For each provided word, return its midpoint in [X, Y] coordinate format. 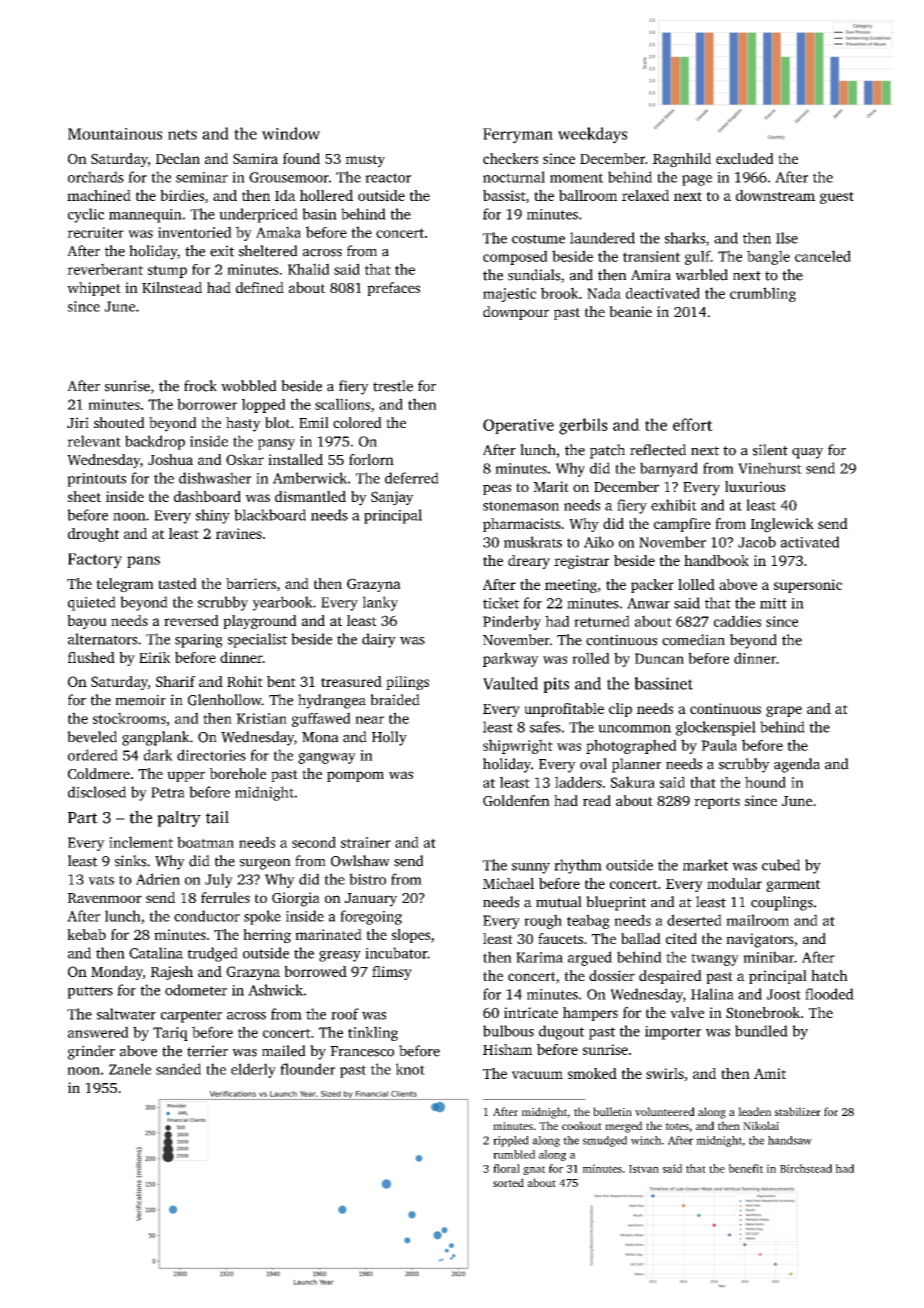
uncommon [634, 729]
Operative [518, 426]
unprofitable [564, 710]
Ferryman [518, 136]
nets [182, 134]
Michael [508, 883]
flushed [91, 657]
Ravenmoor [105, 898]
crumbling [763, 294]
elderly [253, 1070]
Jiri [78, 422]
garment [793, 886]
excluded [745, 158]
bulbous [508, 1031]
